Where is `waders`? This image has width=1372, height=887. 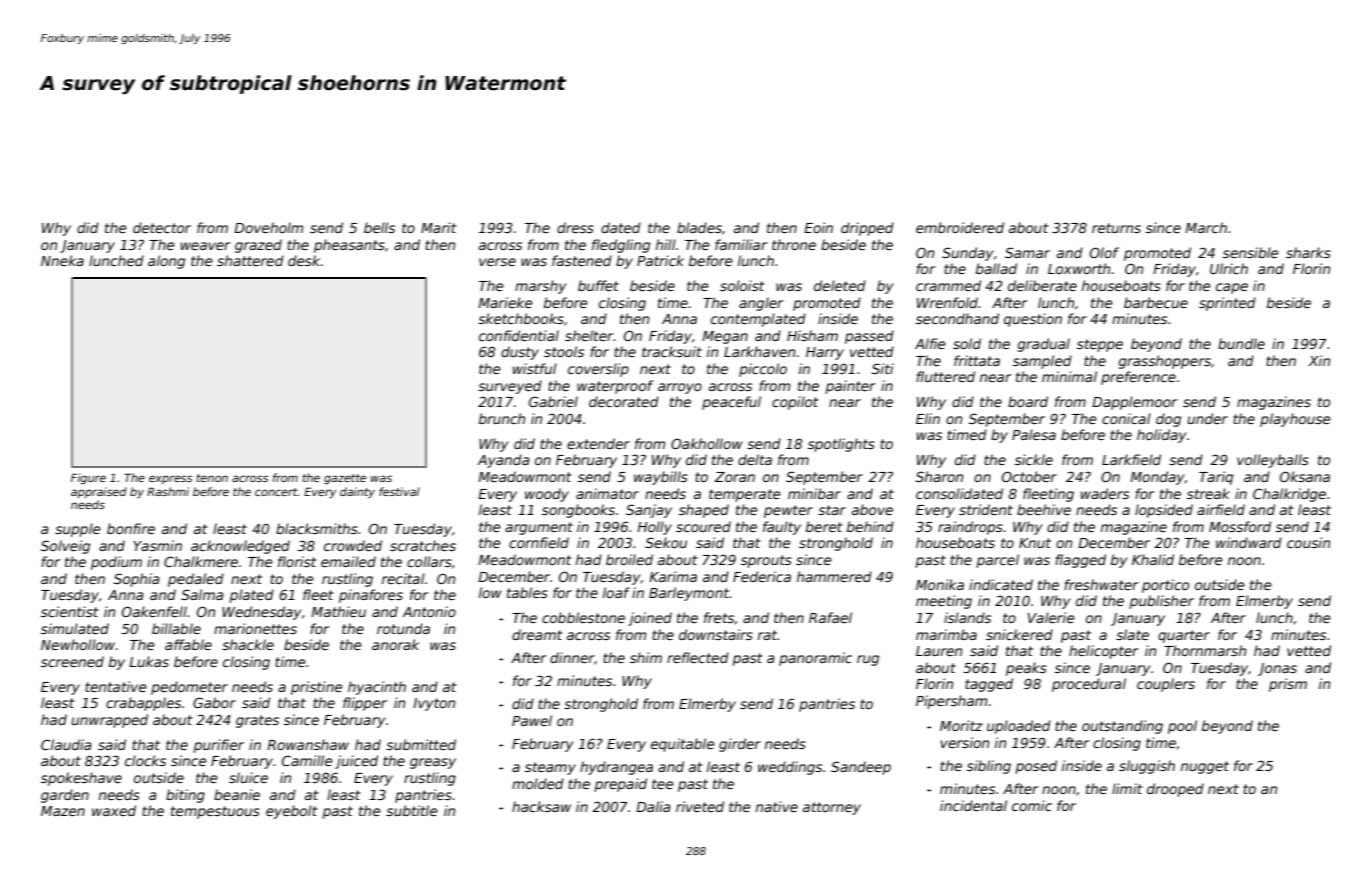 waders is located at coordinates (1105, 493).
